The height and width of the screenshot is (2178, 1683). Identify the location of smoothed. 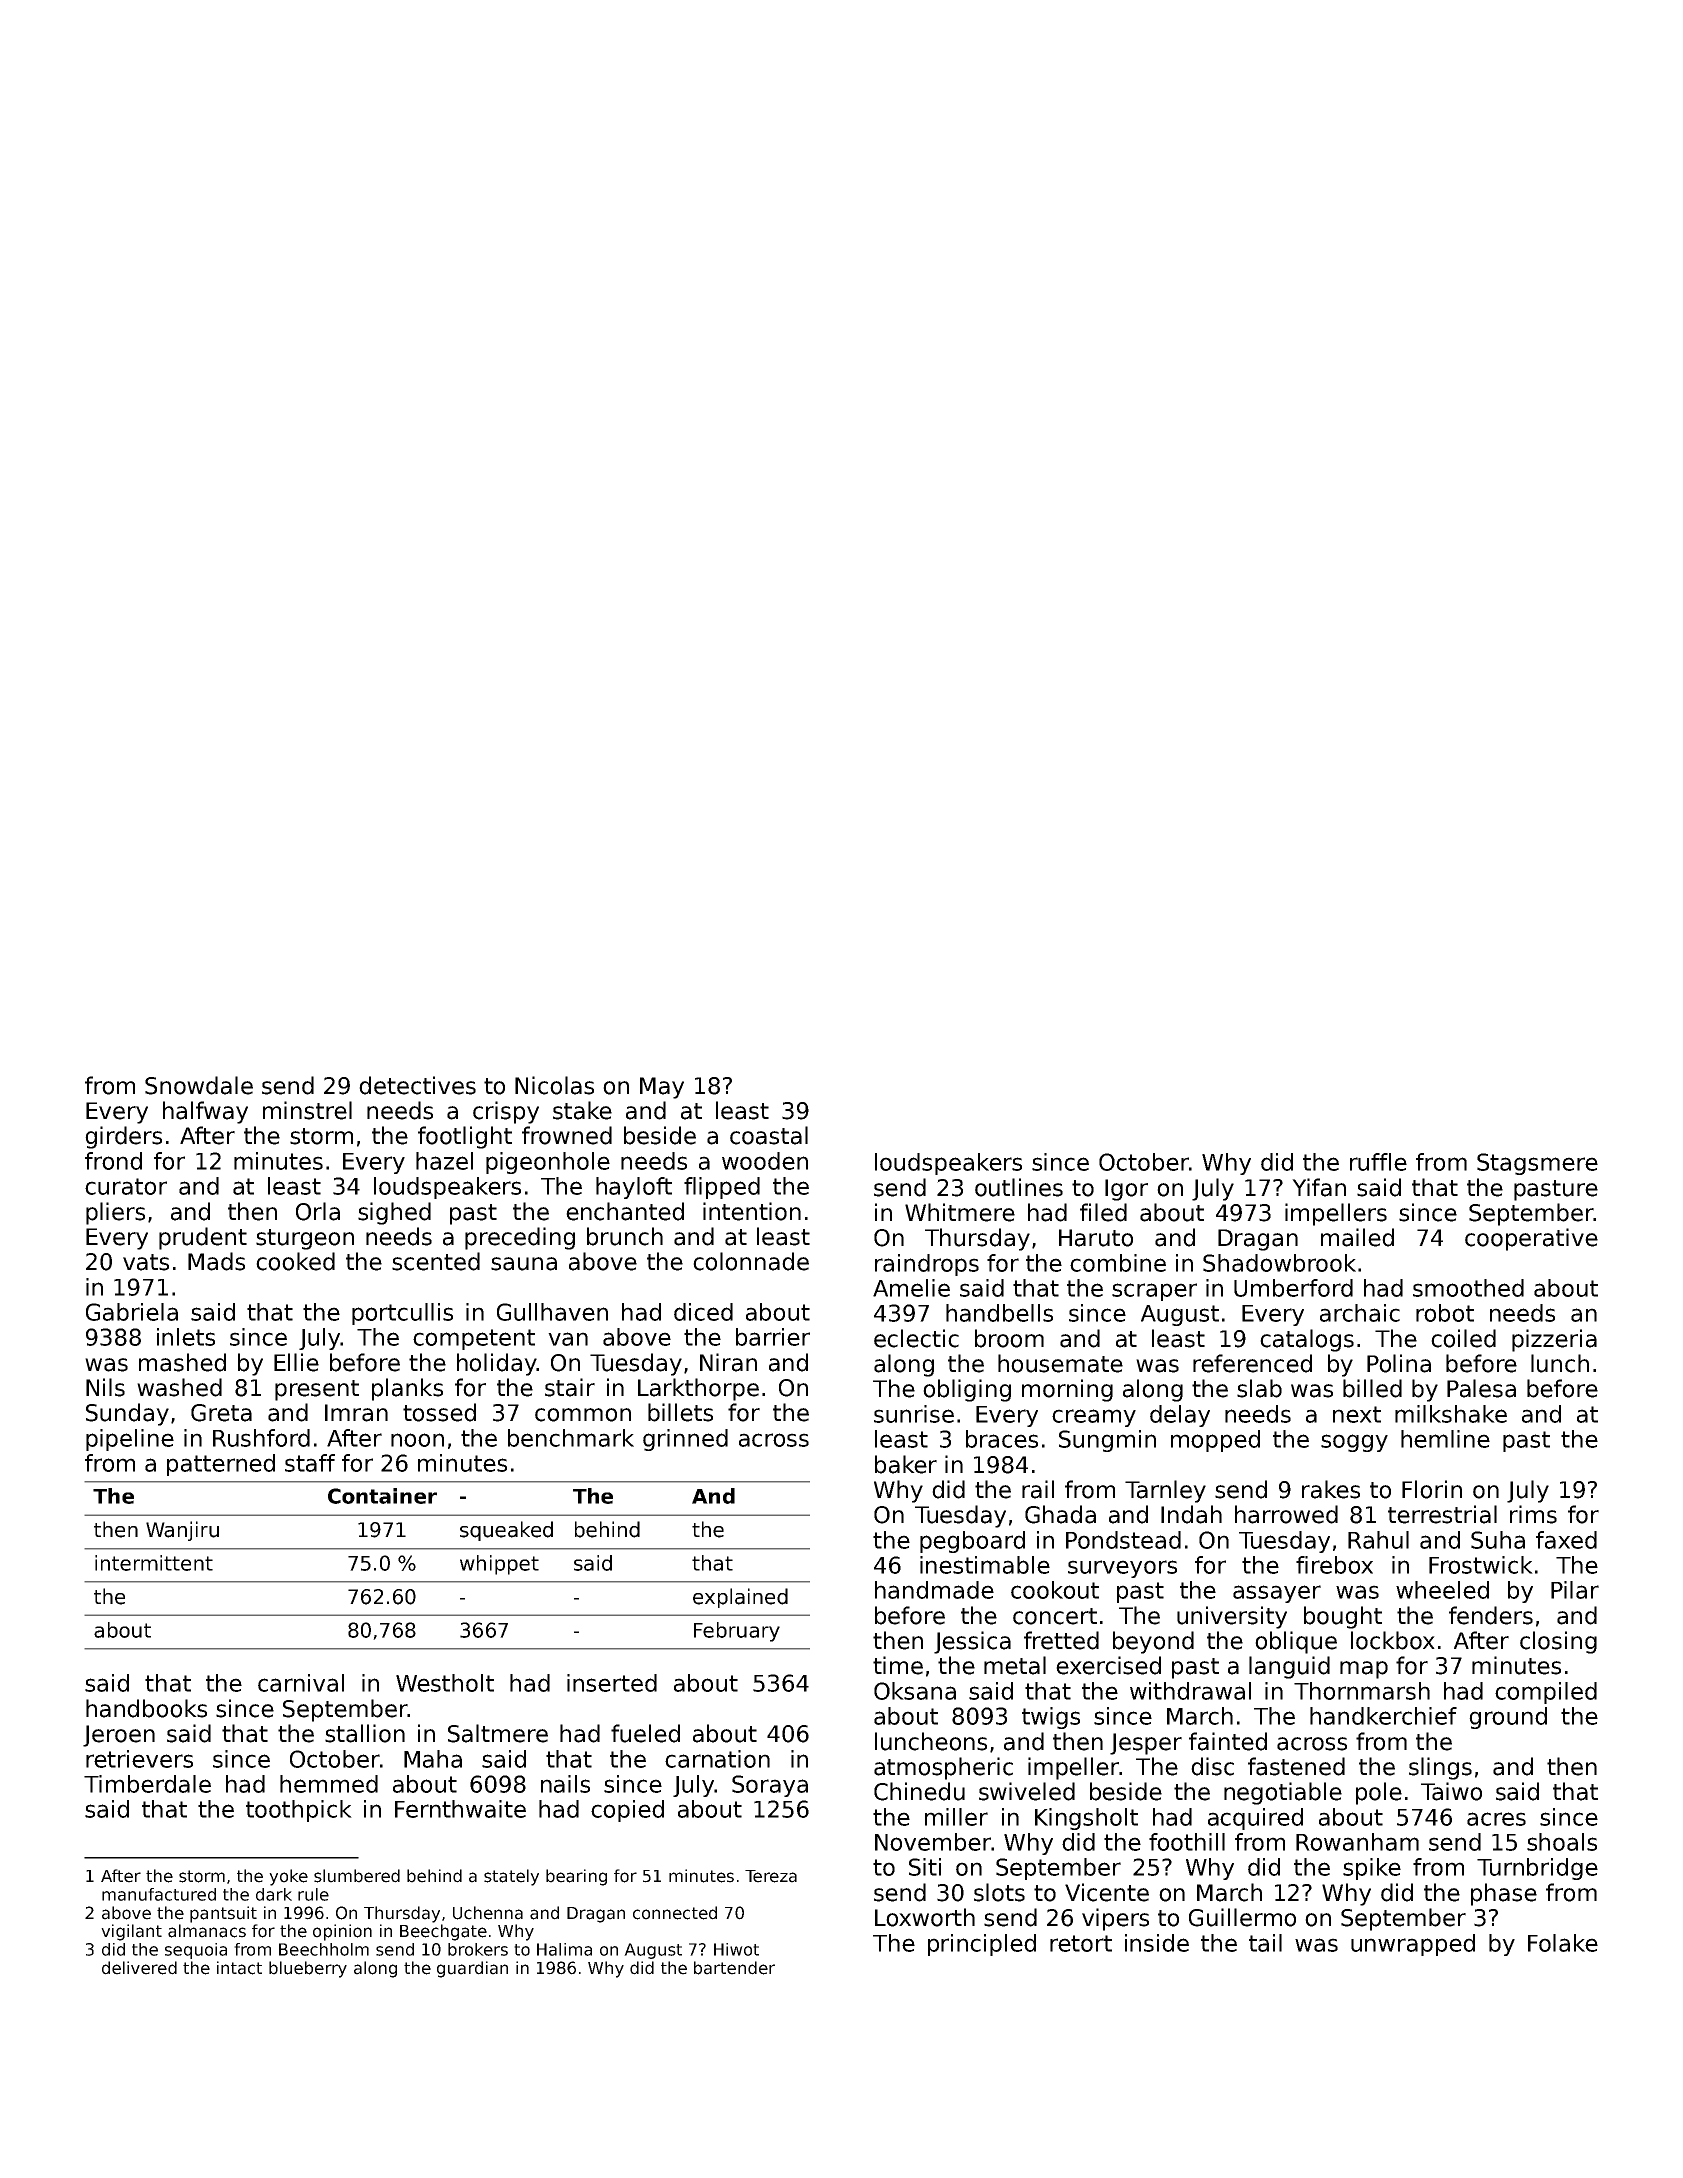
(1468, 1288).
